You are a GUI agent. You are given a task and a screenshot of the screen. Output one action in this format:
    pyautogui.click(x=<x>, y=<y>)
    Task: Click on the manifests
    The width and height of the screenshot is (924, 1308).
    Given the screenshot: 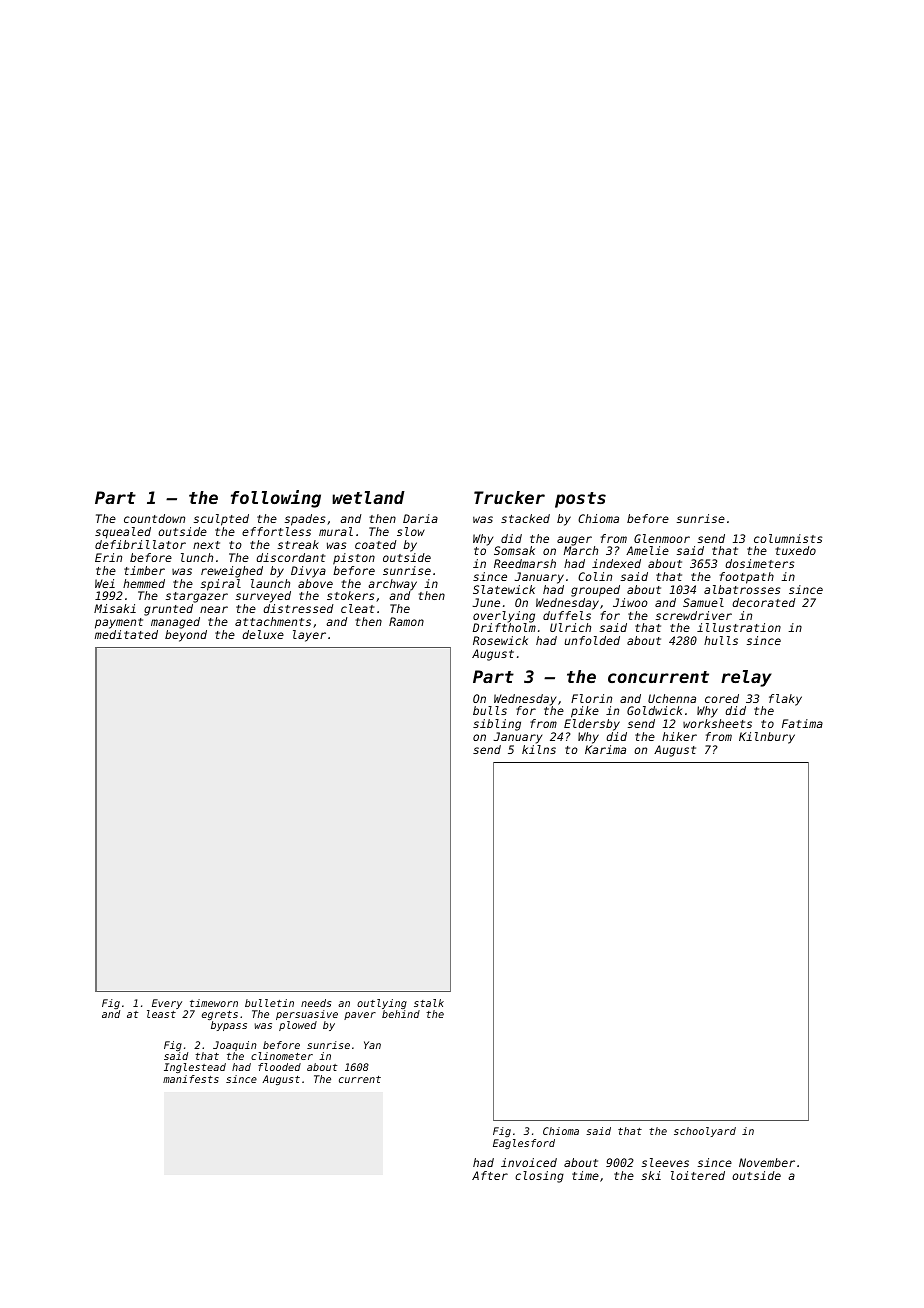 What is the action you would take?
    pyautogui.click(x=191, y=1079)
